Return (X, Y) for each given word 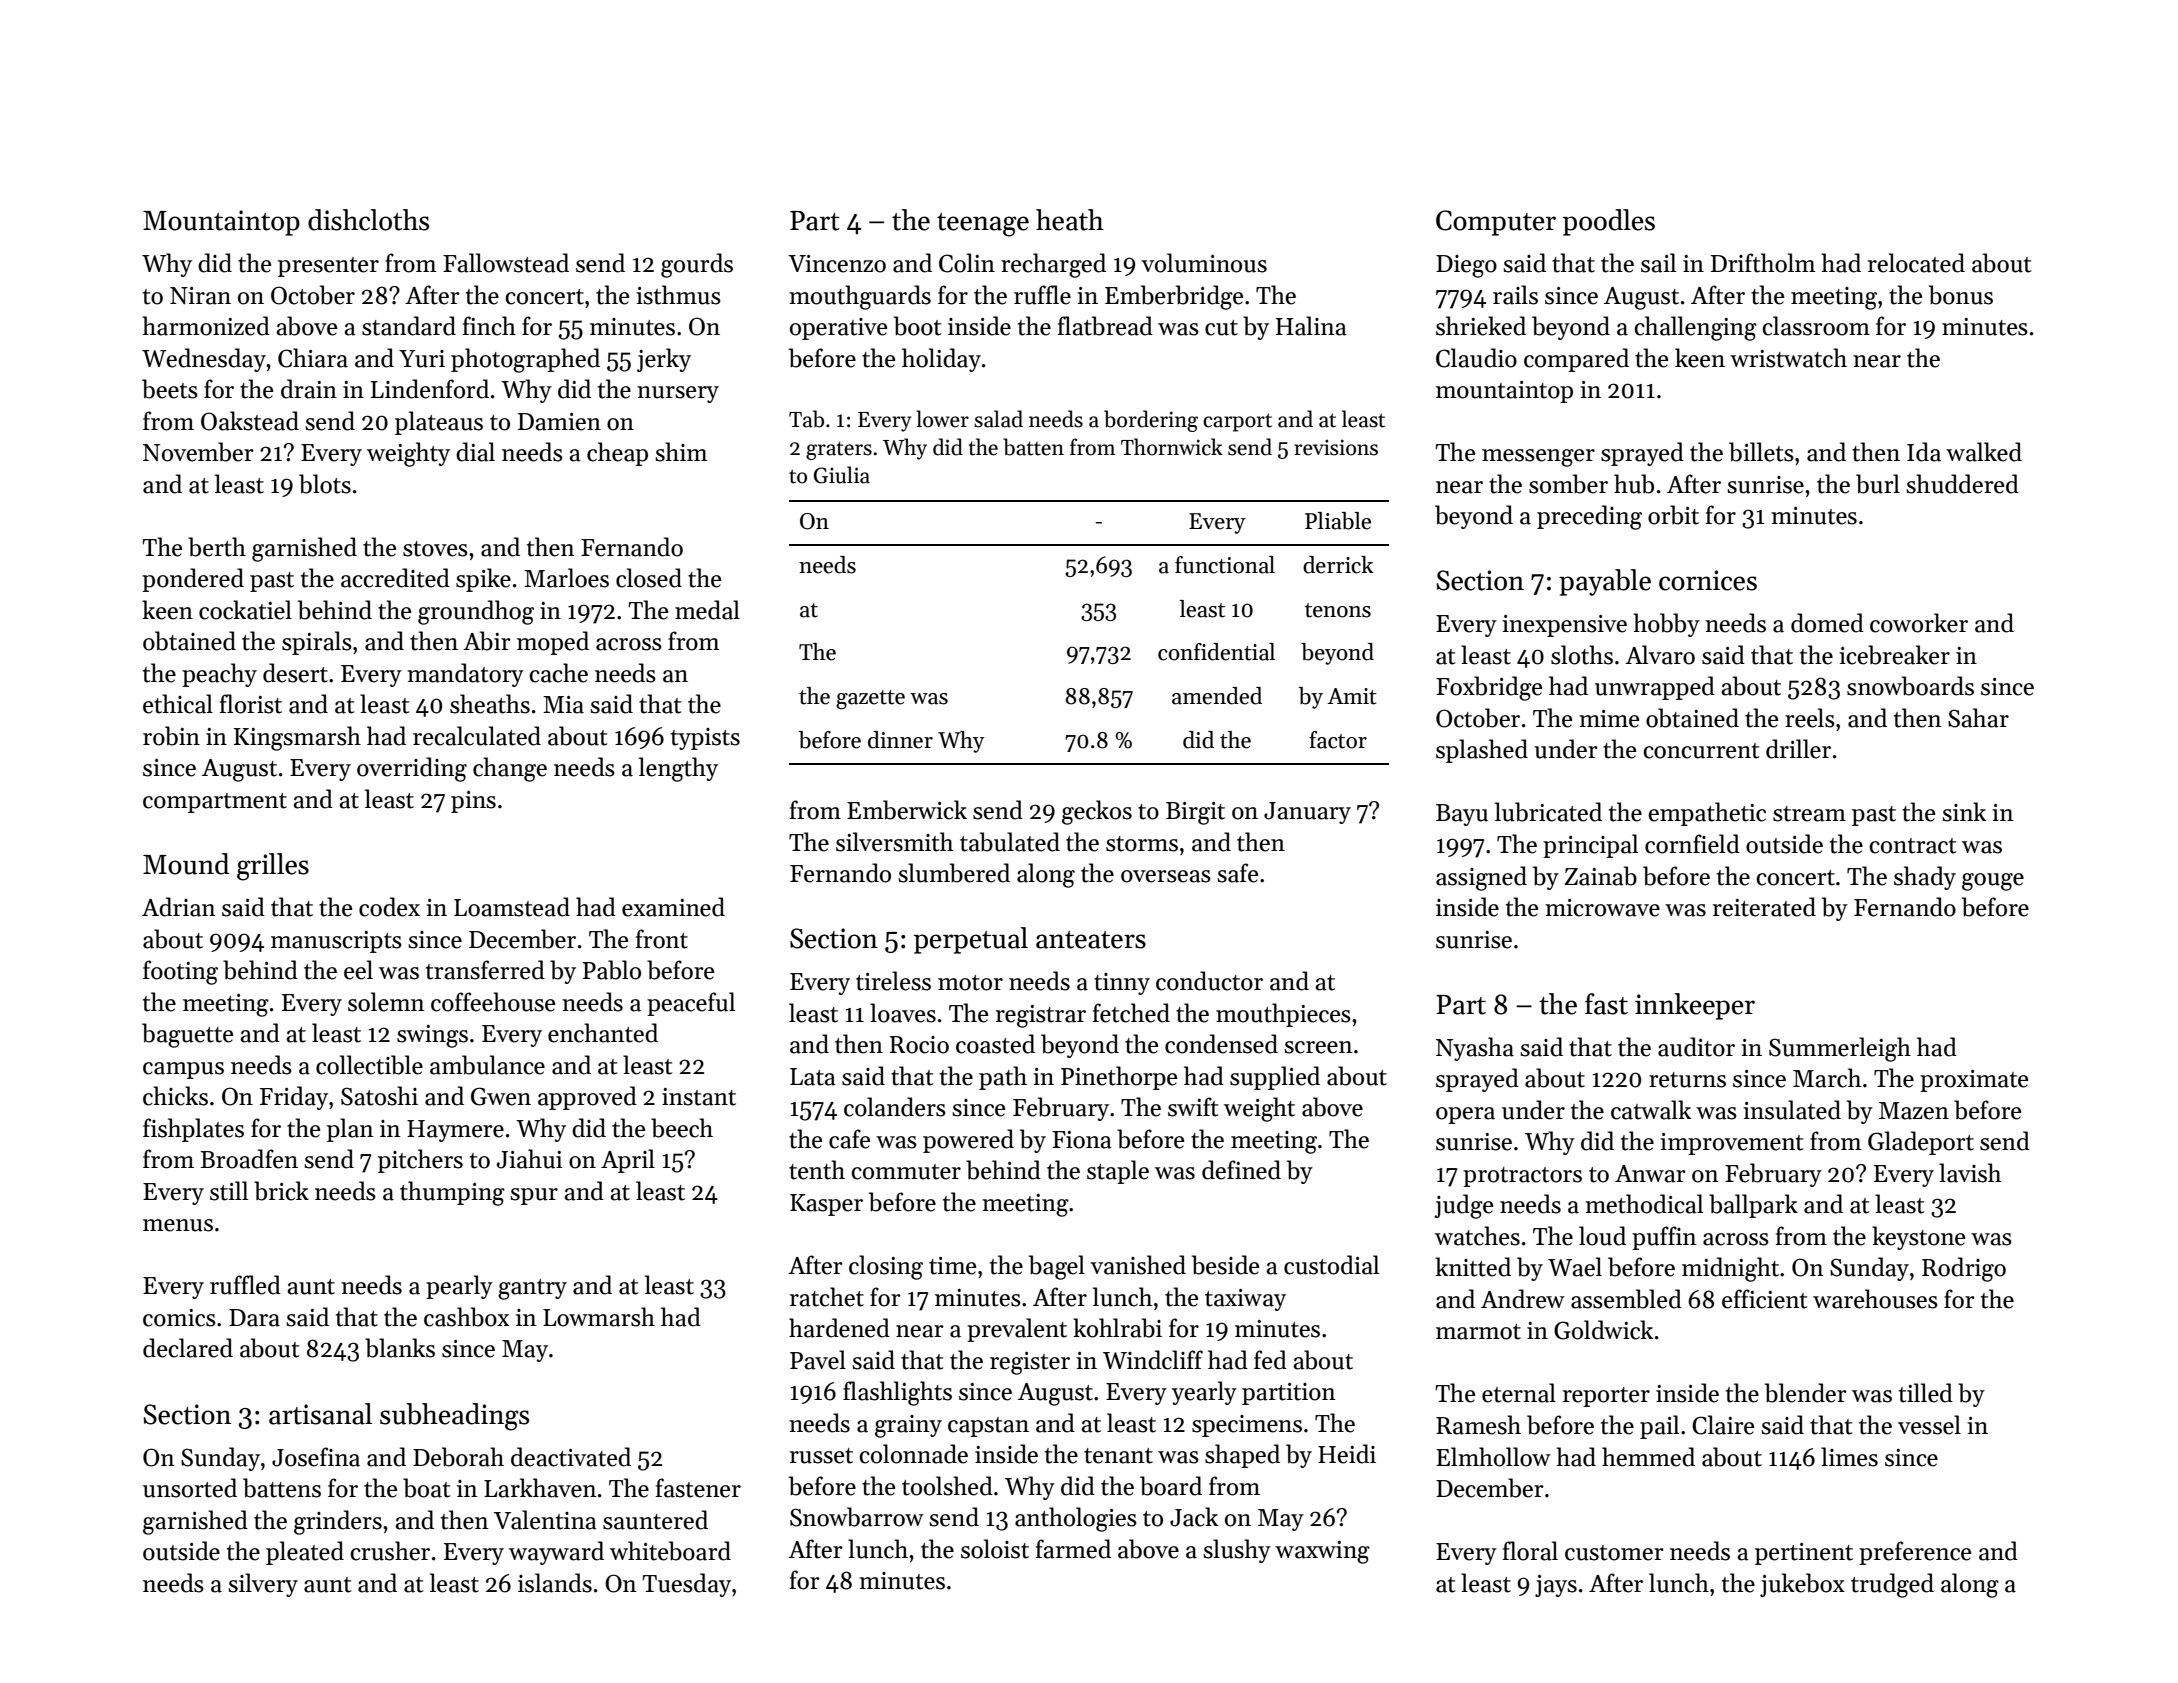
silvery (263, 1585)
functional (1225, 565)
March (1827, 1078)
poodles (1609, 222)
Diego (1466, 266)
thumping (452, 1193)
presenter (328, 267)
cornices (1708, 580)
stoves (435, 549)
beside (1225, 1265)
